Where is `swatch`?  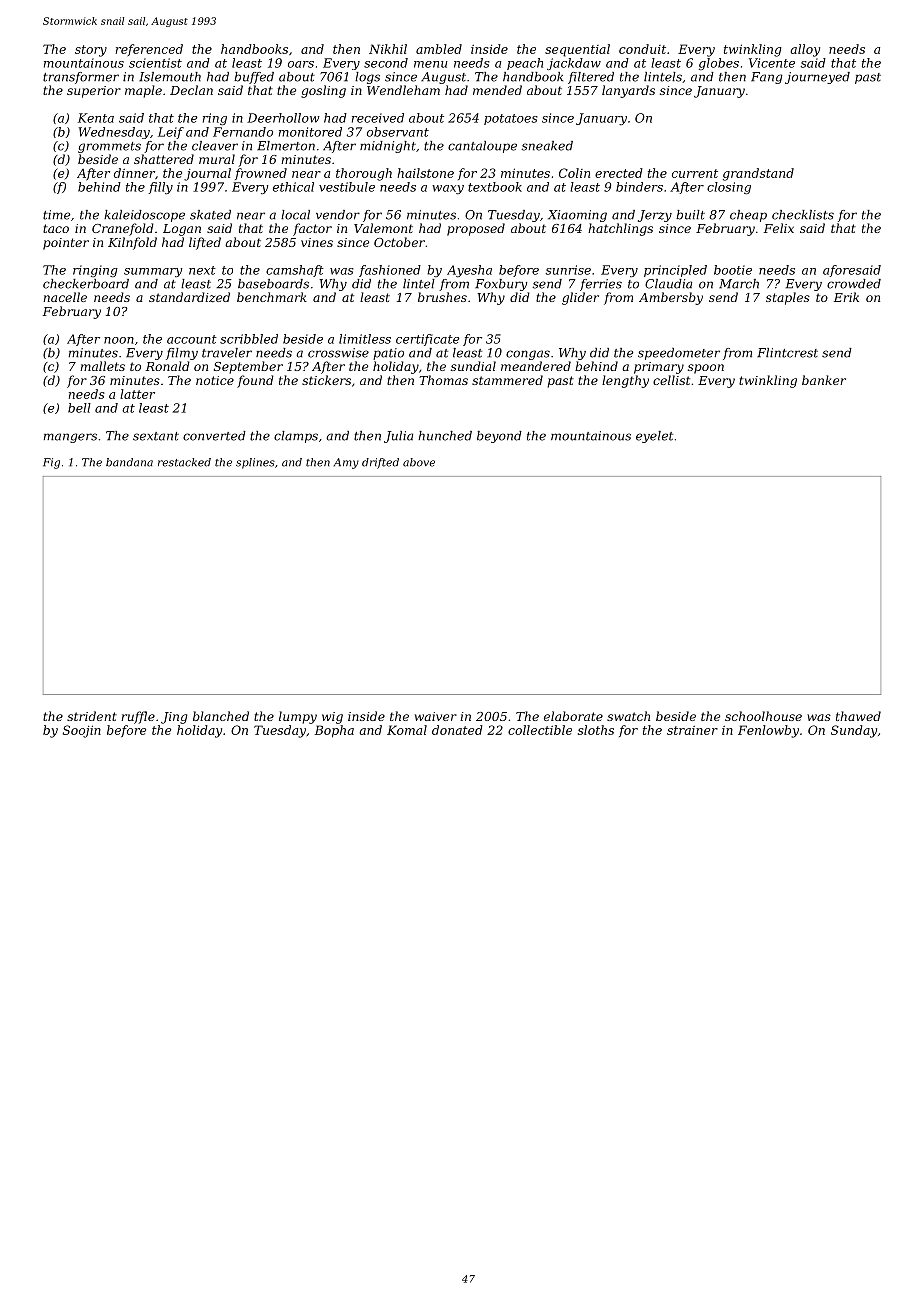
swatch is located at coordinates (628, 716).
